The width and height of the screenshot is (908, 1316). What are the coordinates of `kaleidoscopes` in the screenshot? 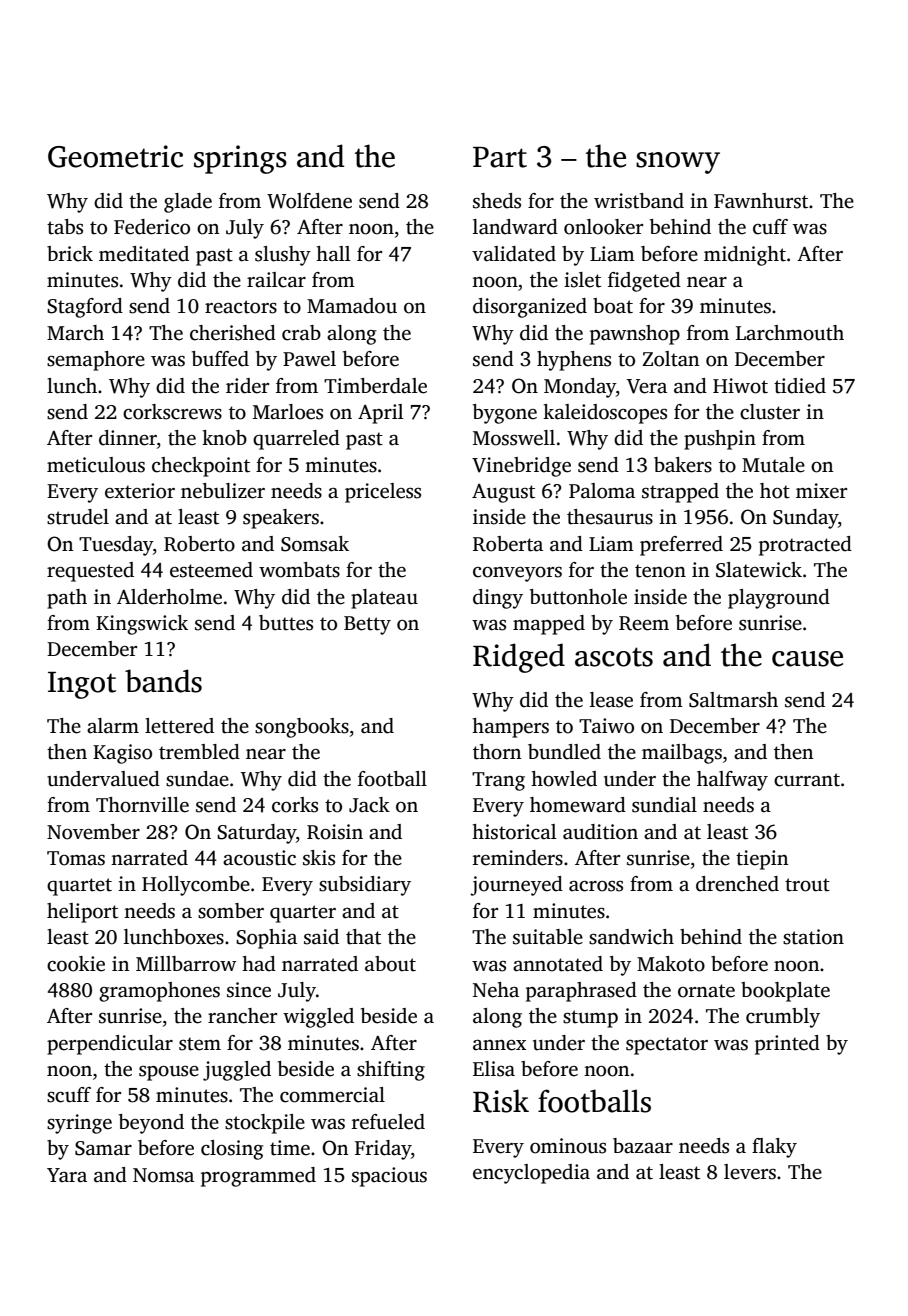 It's located at (605, 414).
